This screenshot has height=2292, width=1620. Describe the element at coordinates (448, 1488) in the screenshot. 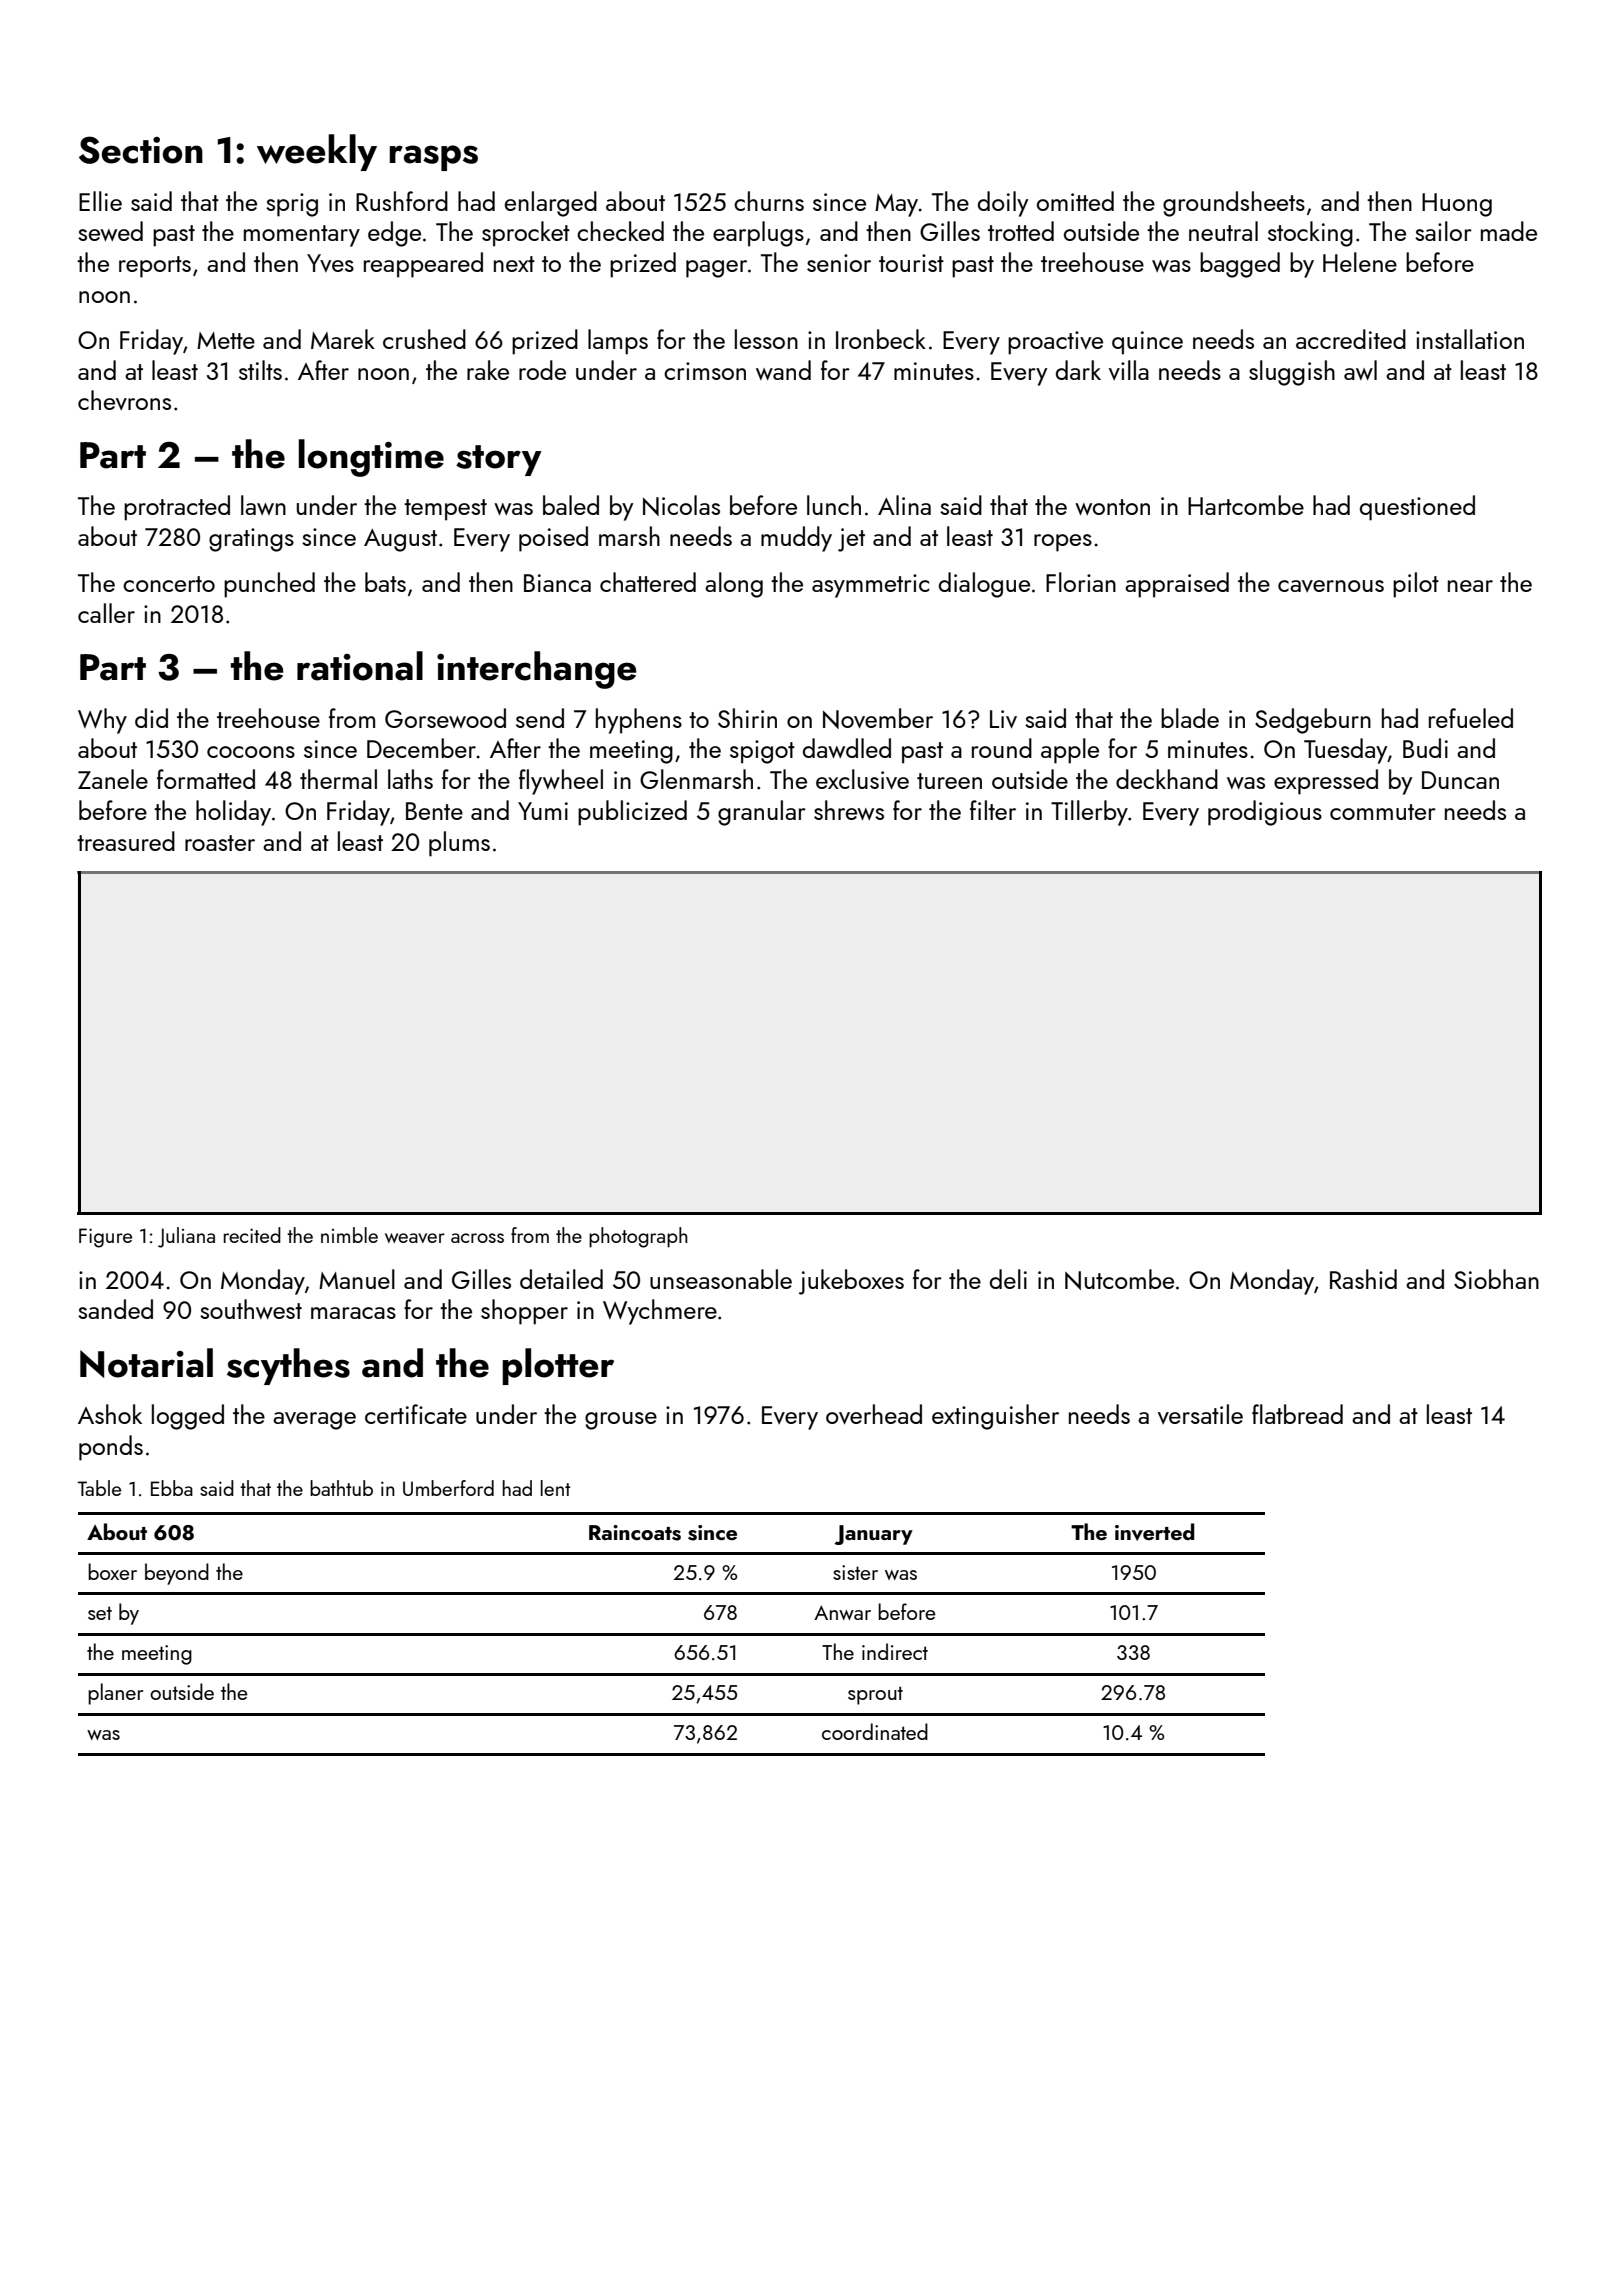

I see `Umberford` at that location.
